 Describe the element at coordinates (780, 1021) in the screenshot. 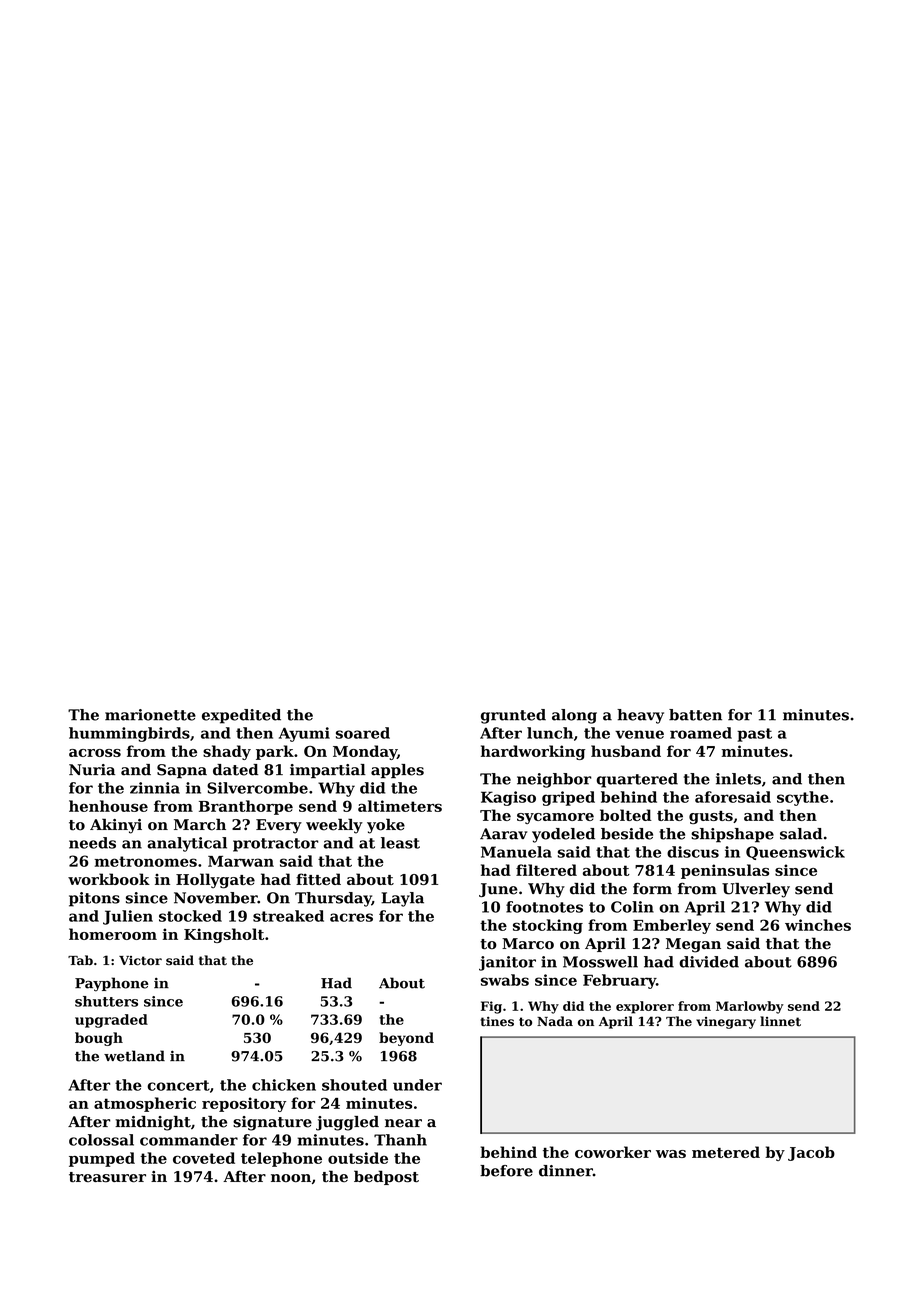

I see `linnet` at that location.
